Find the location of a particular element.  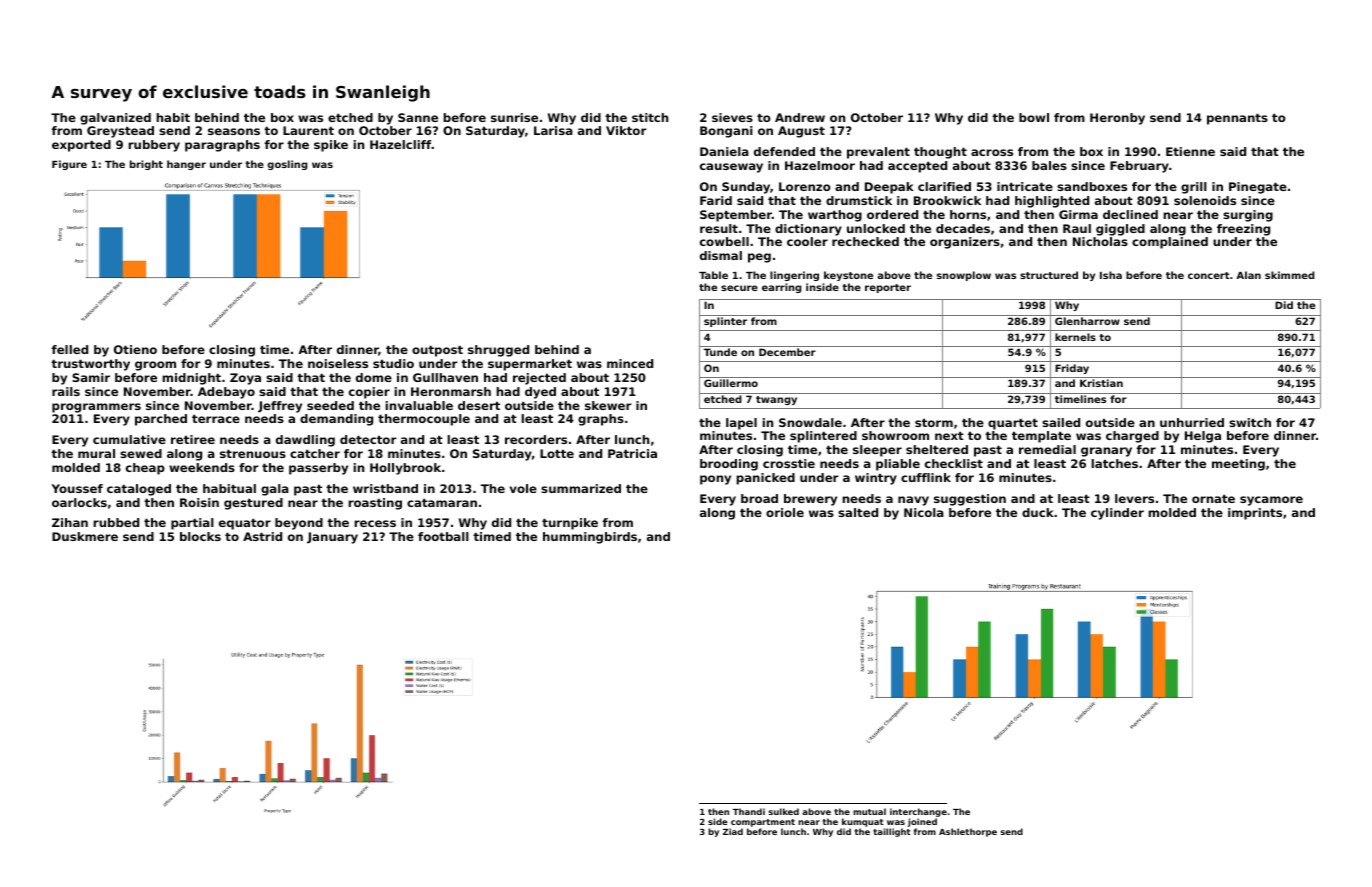

Thandi is located at coordinates (749, 811).
